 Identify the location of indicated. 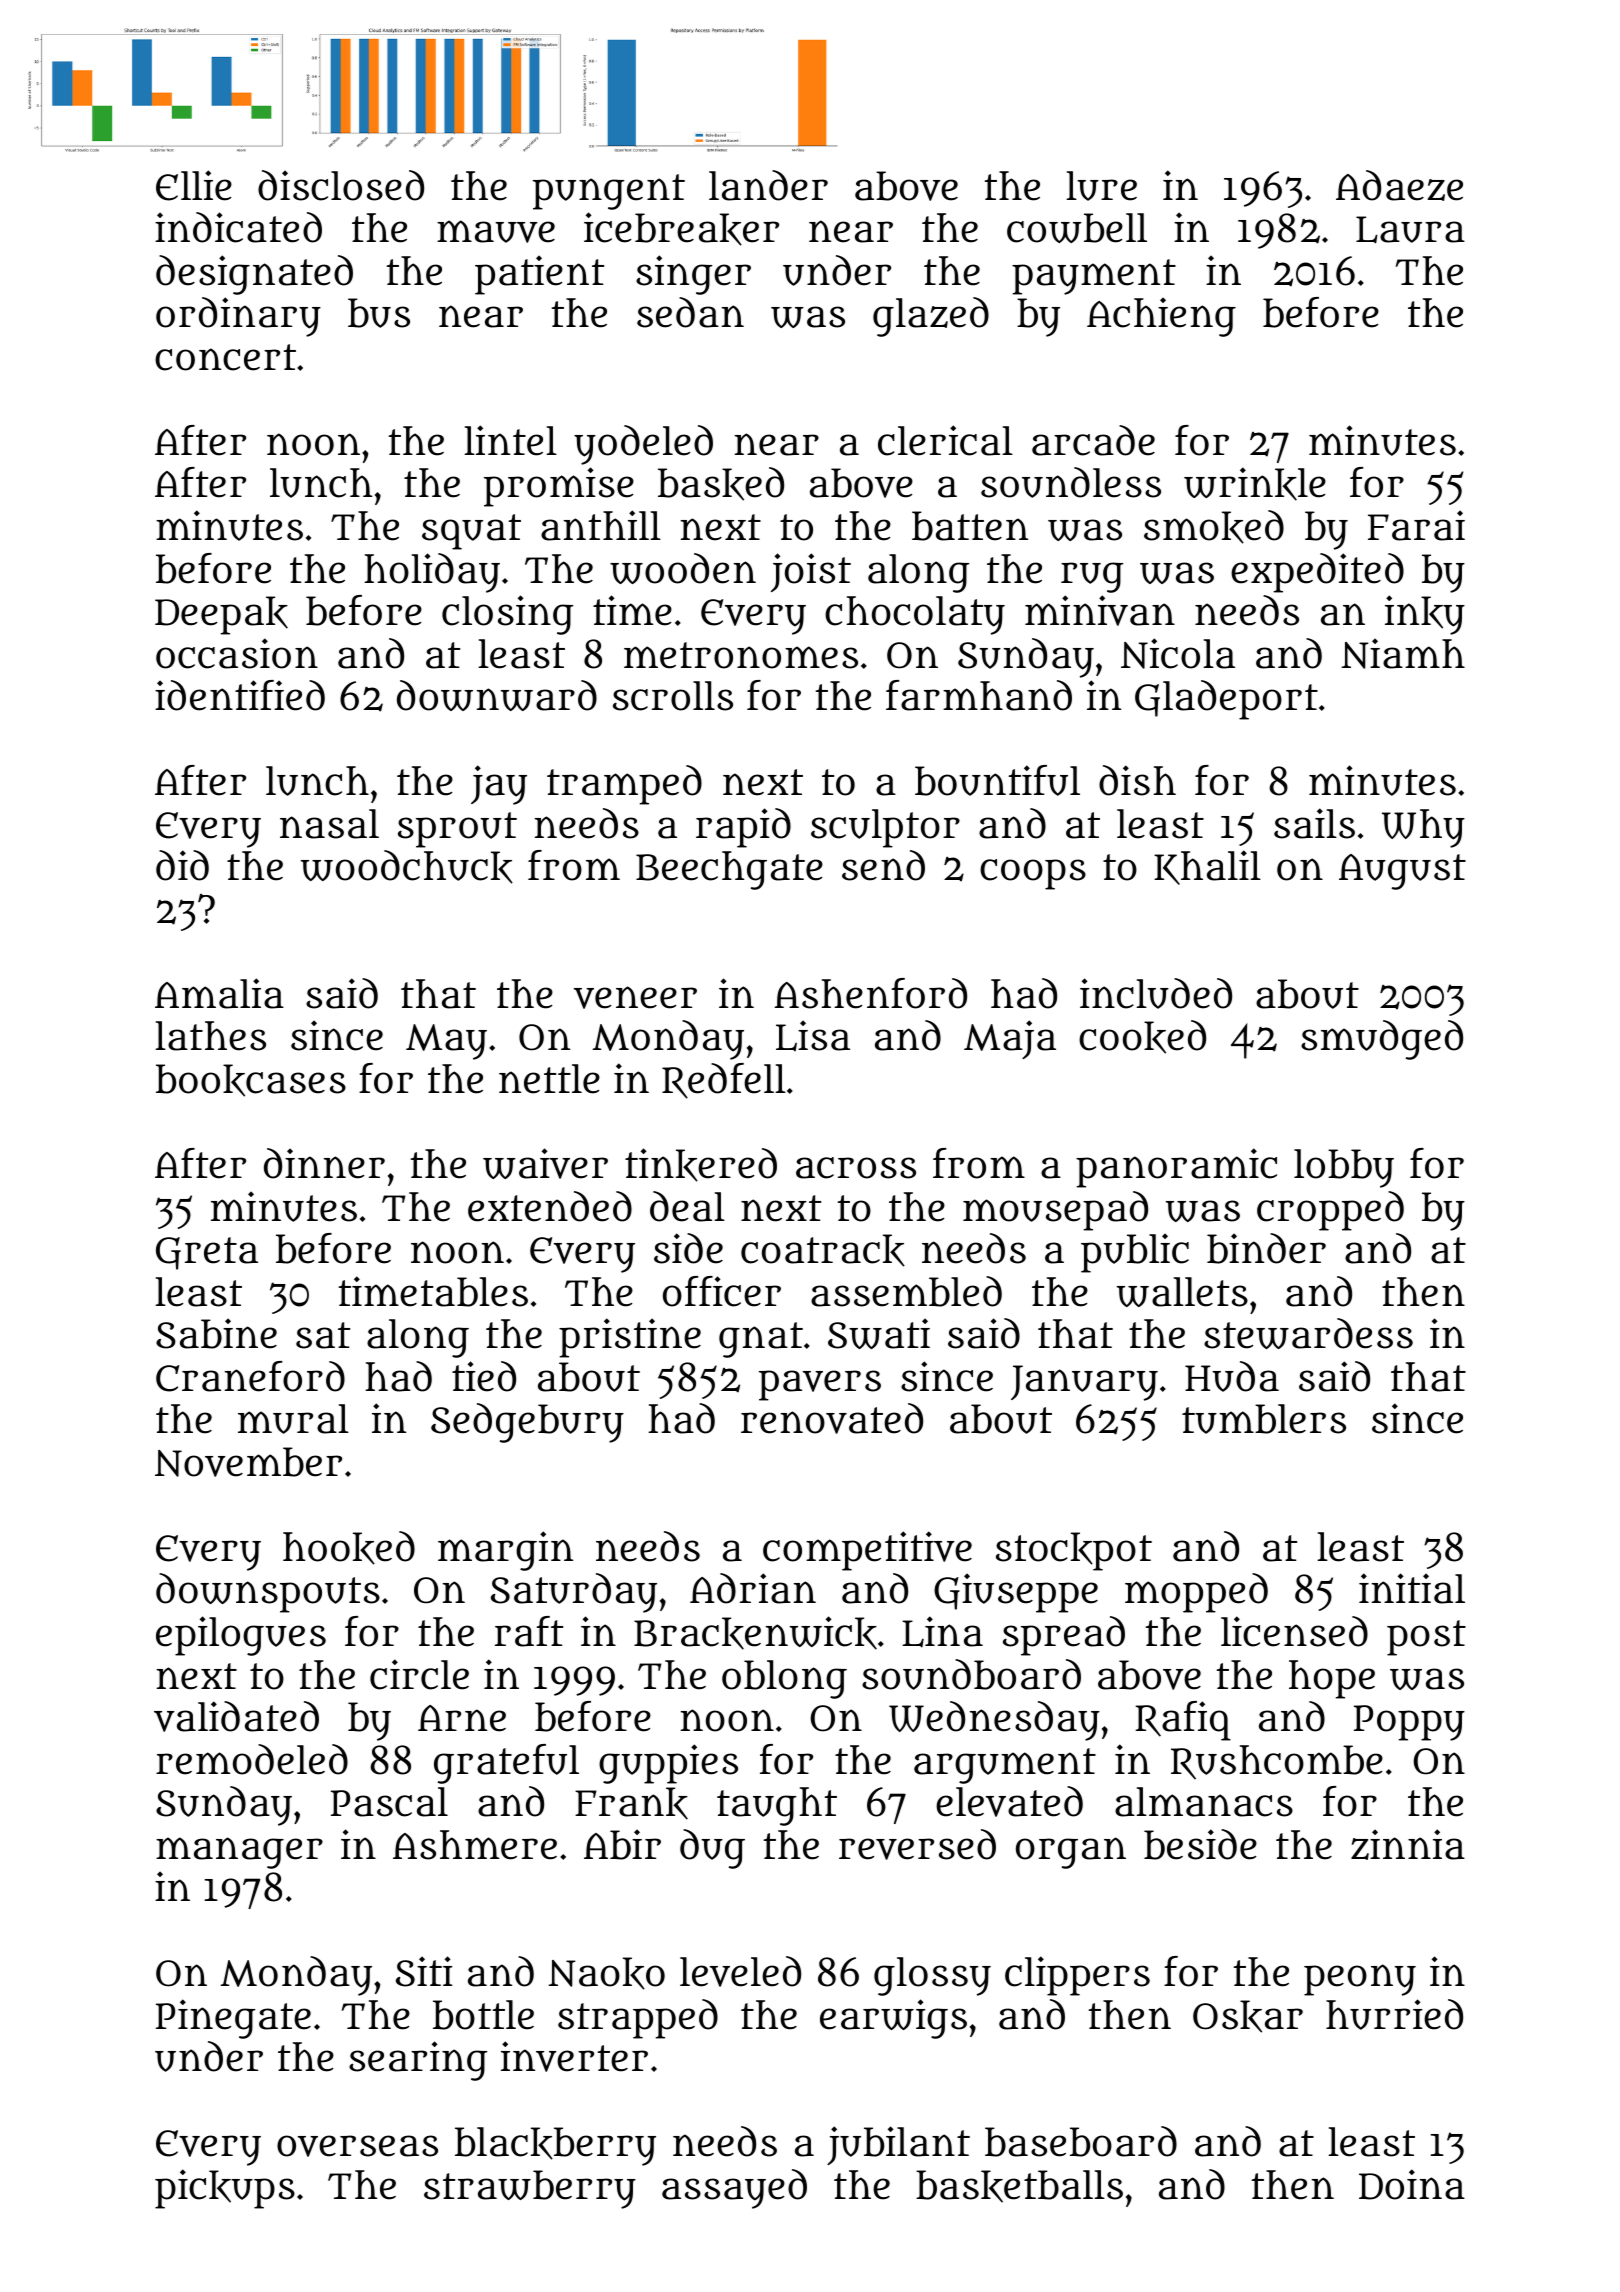
(238, 227).
